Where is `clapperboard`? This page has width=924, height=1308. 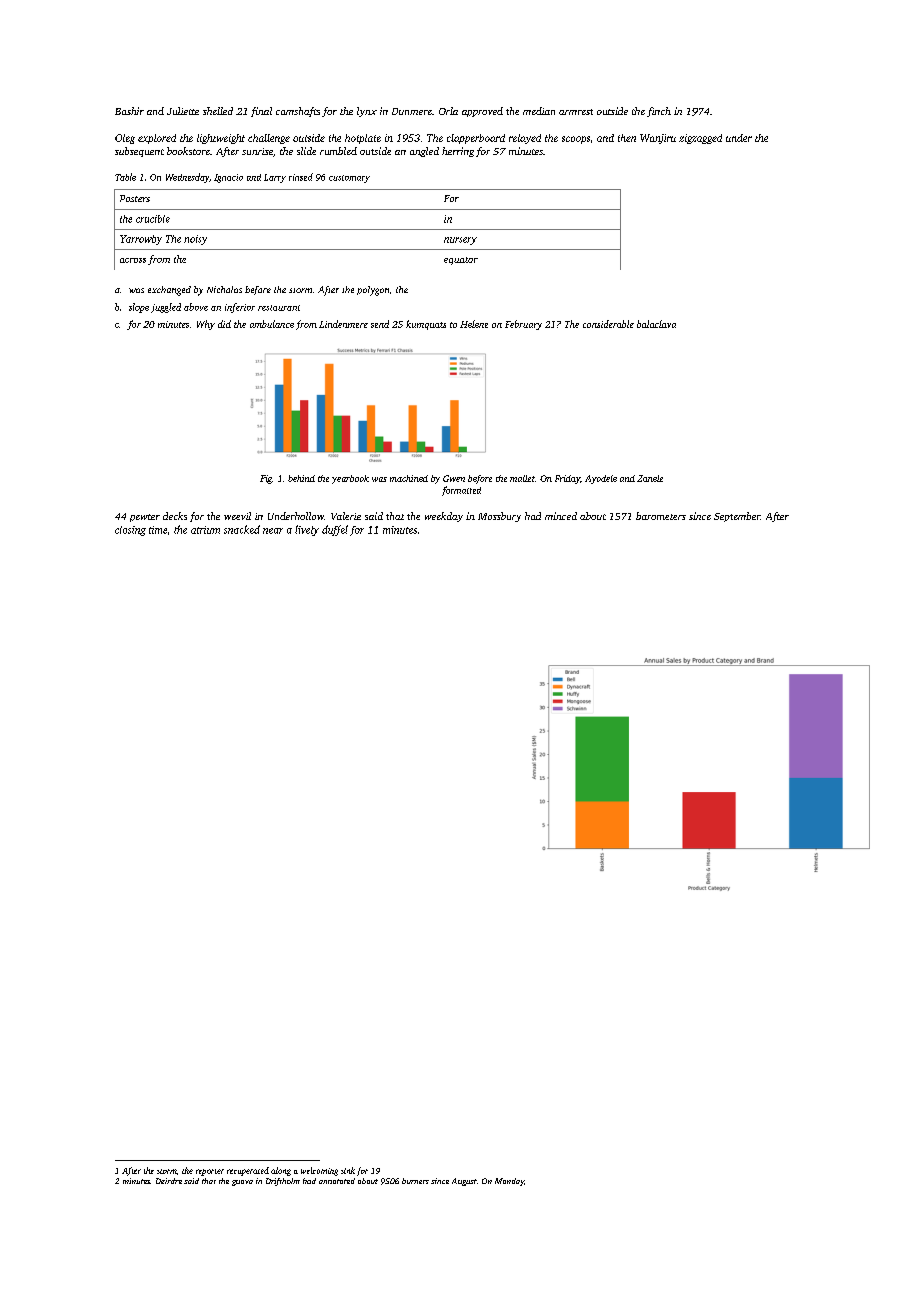 clapperboard is located at coordinates (476, 139).
